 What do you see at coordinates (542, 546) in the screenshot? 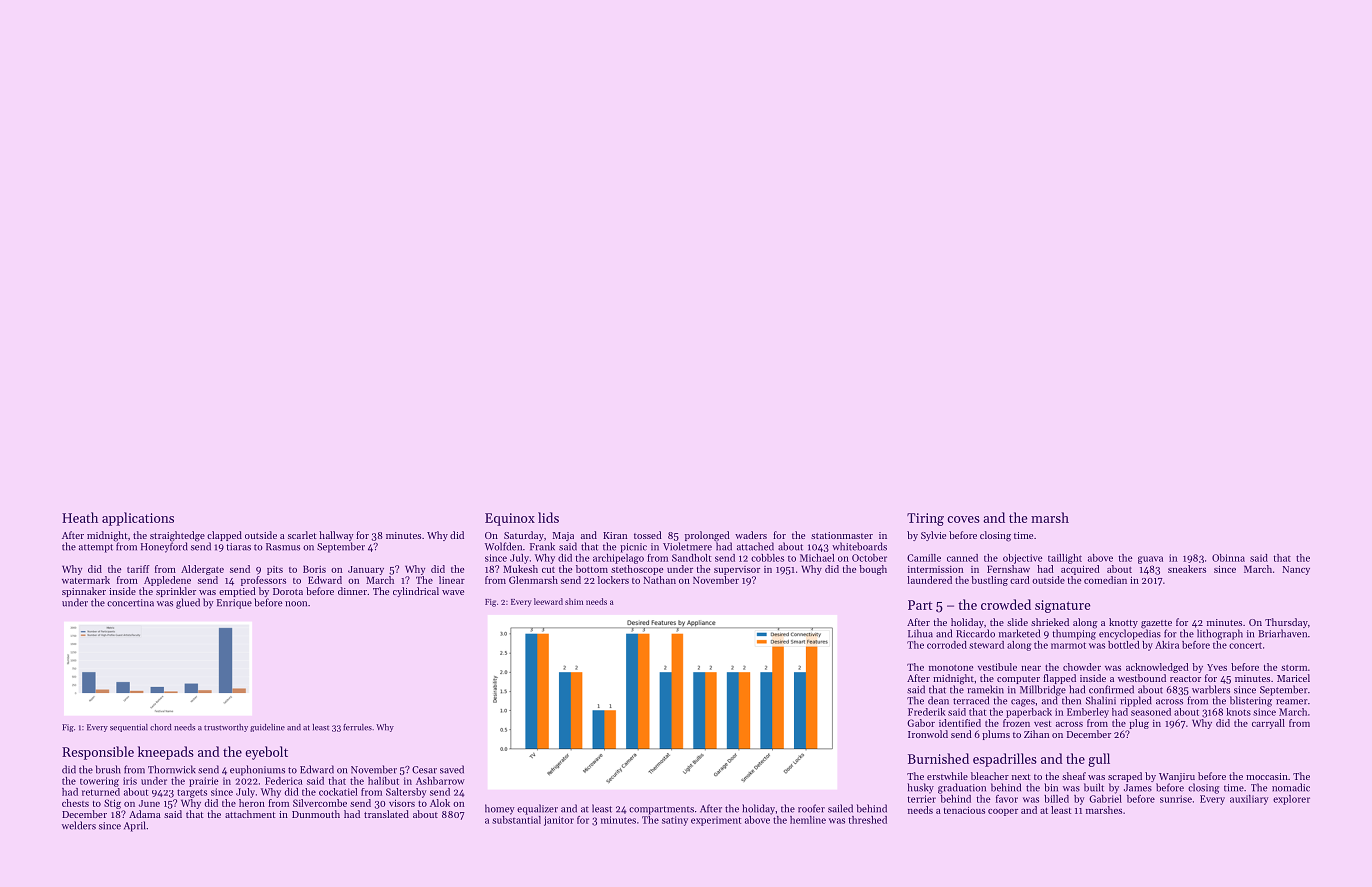
I see `Frank` at bounding box center [542, 546].
